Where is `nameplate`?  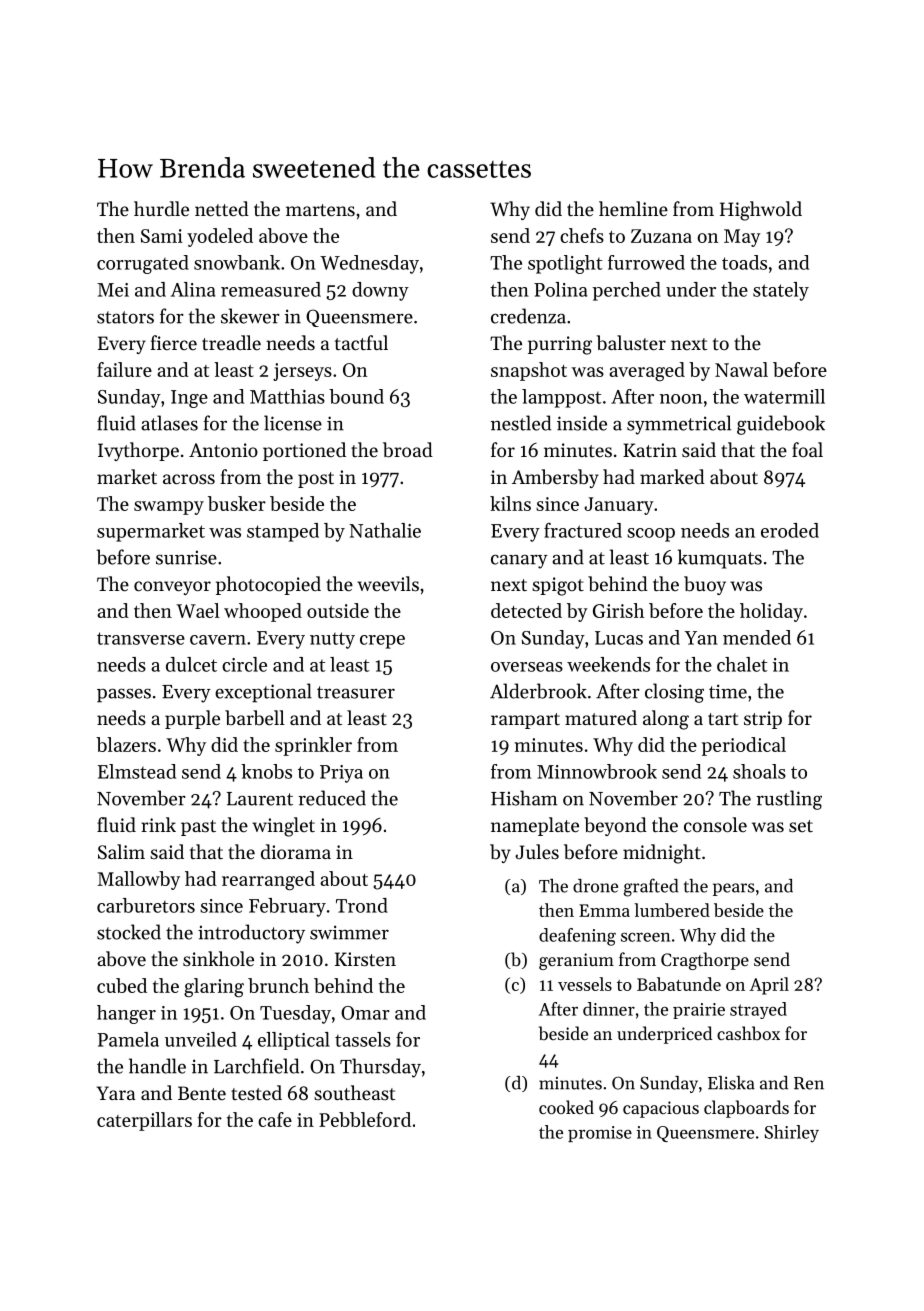
nameplate is located at coordinates (535, 826).
